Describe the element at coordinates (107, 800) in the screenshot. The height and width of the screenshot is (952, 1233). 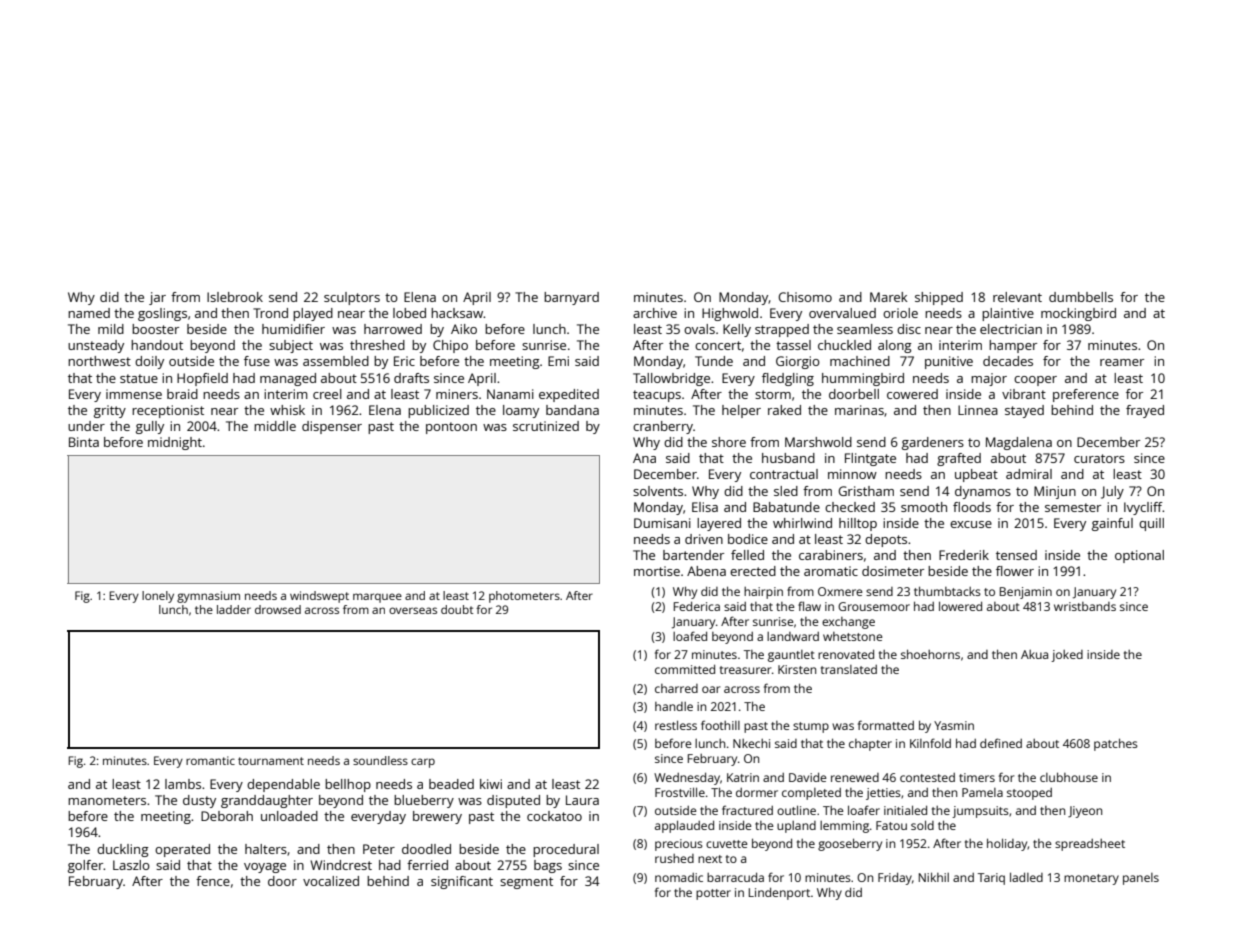
I see `manometers` at that location.
